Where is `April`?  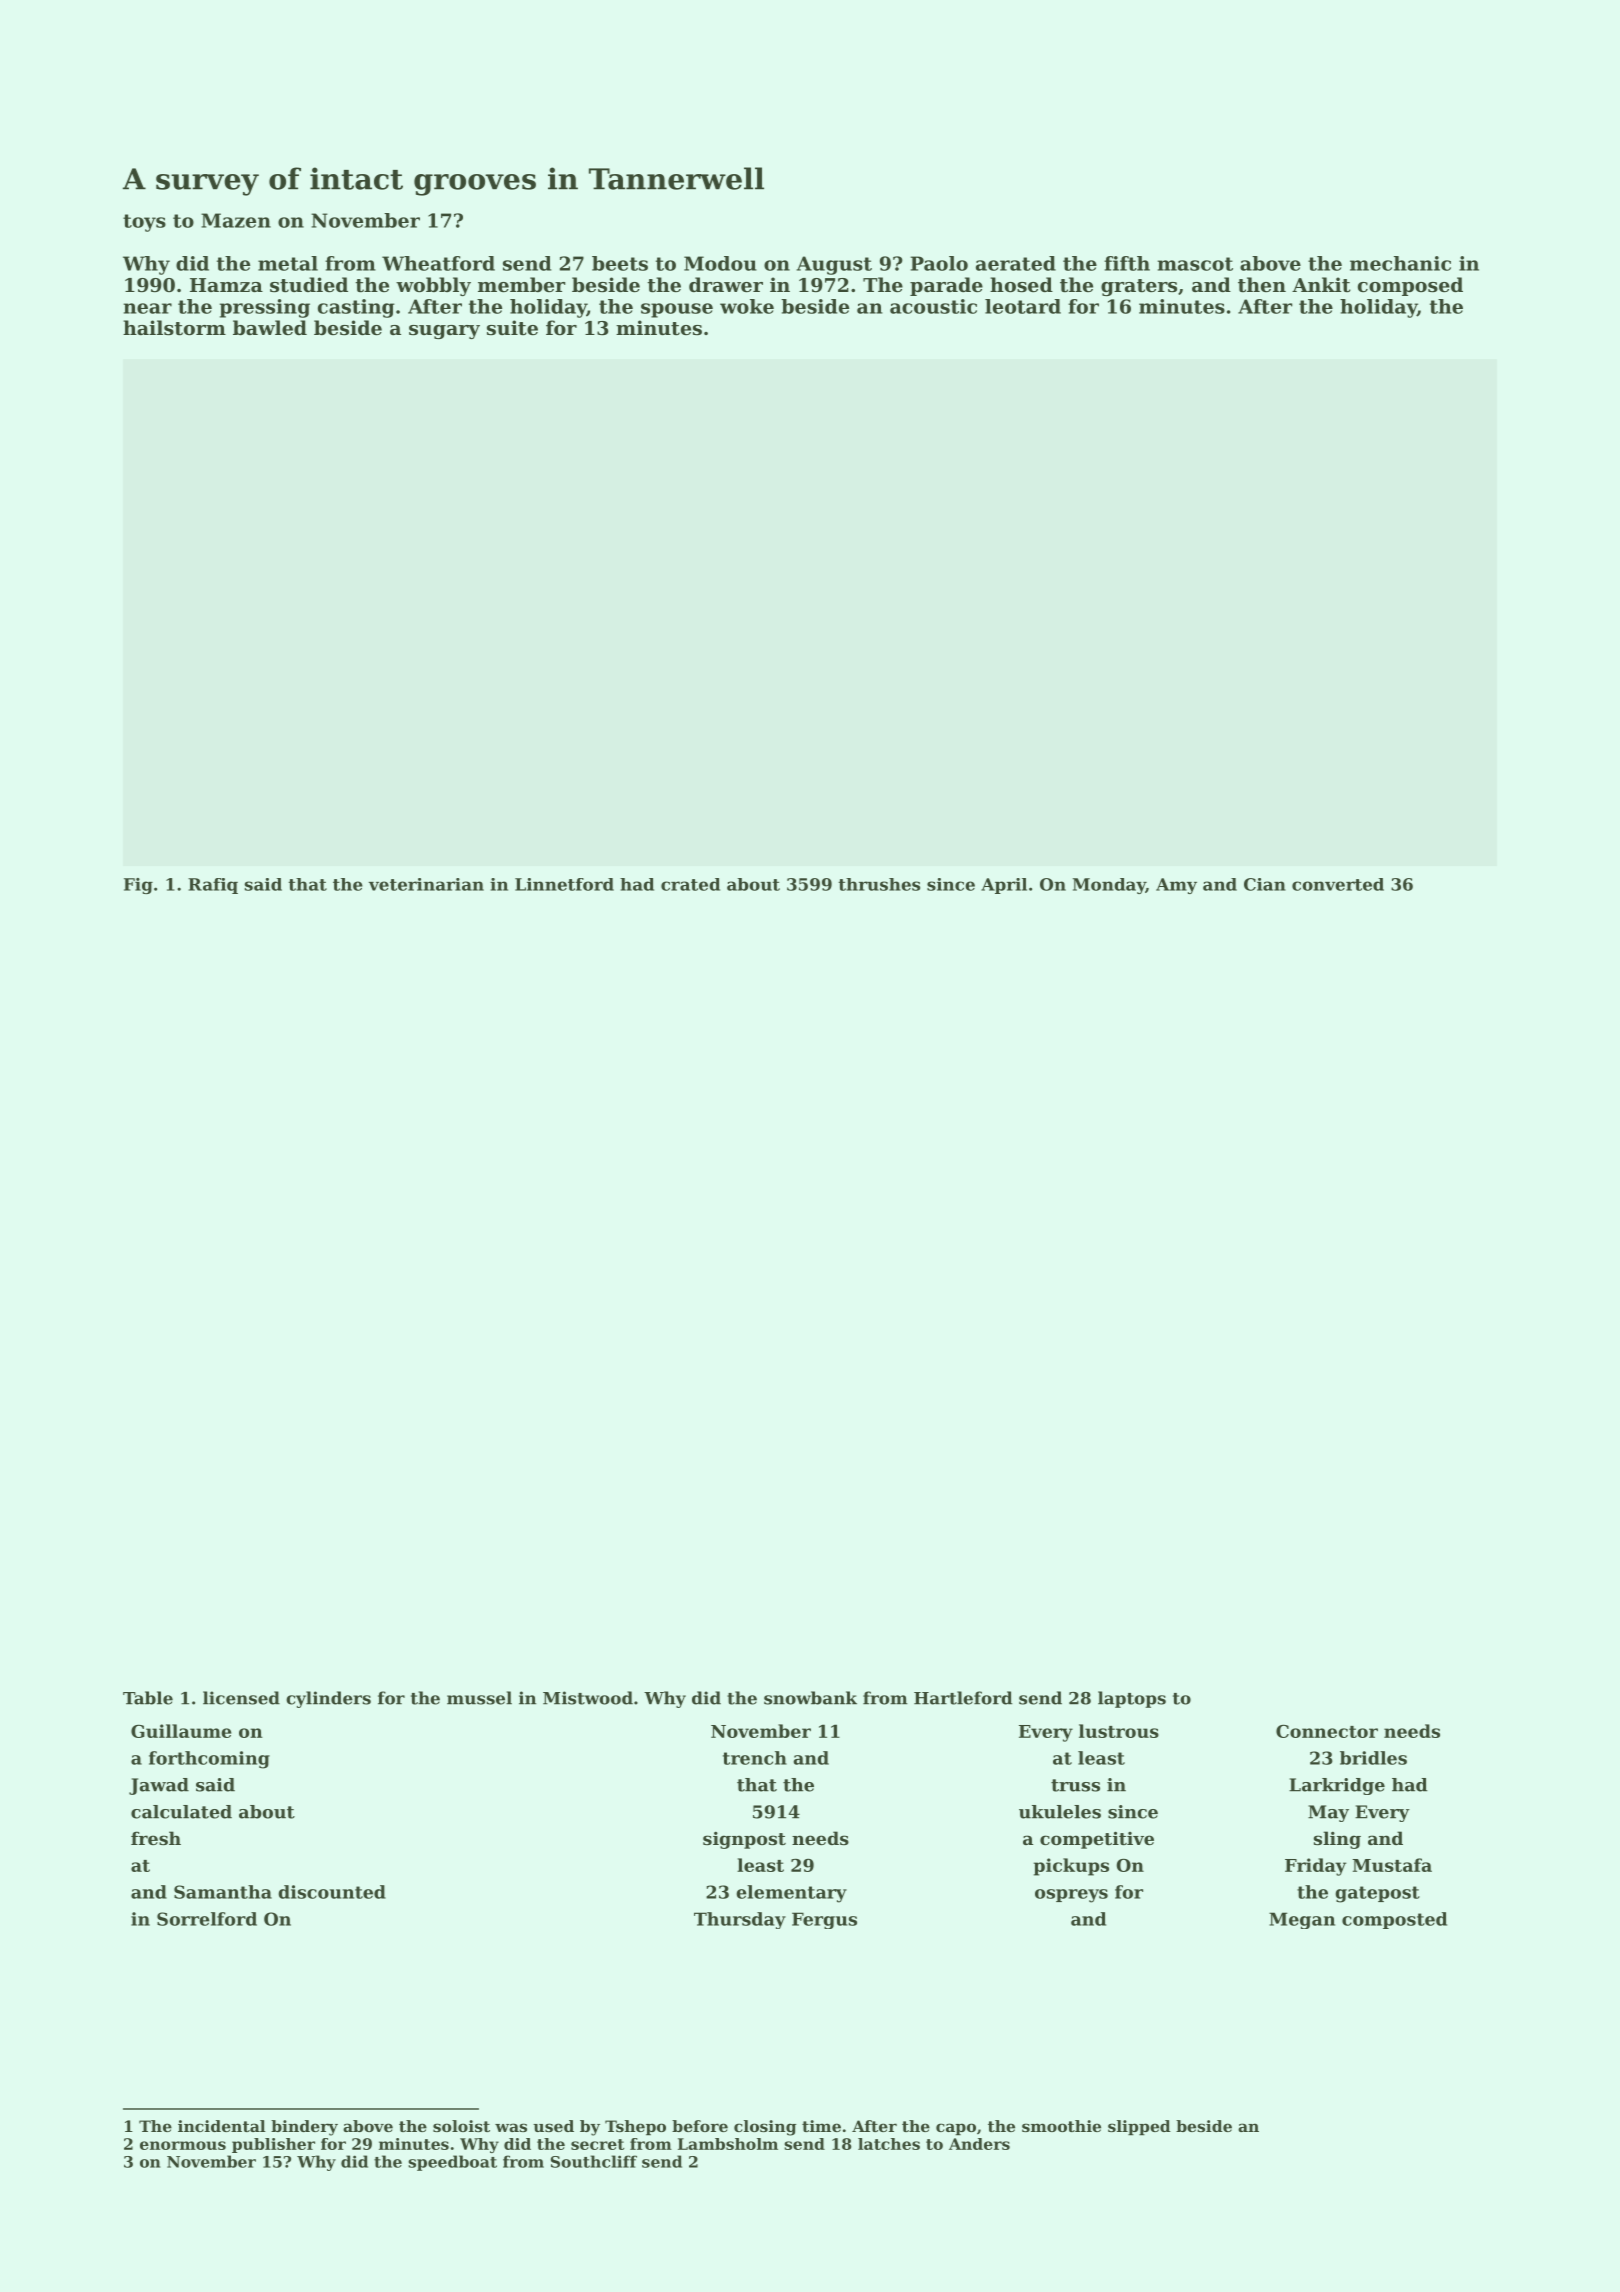
April is located at coordinates (1004, 886).
